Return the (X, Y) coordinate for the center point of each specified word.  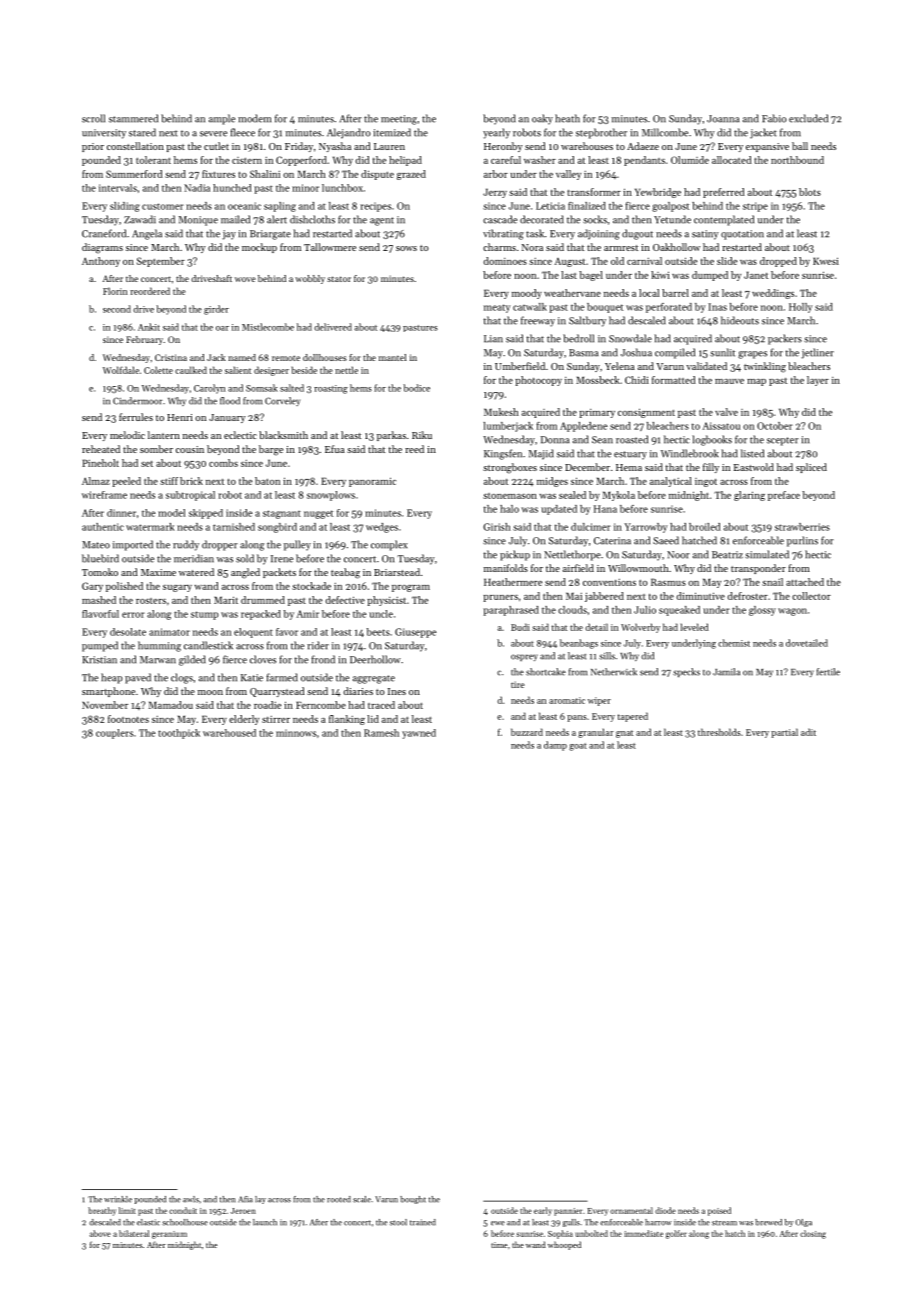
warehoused (229, 733)
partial (784, 733)
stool (398, 1222)
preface (784, 496)
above (100, 1233)
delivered (333, 327)
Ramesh (381, 733)
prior (93, 147)
